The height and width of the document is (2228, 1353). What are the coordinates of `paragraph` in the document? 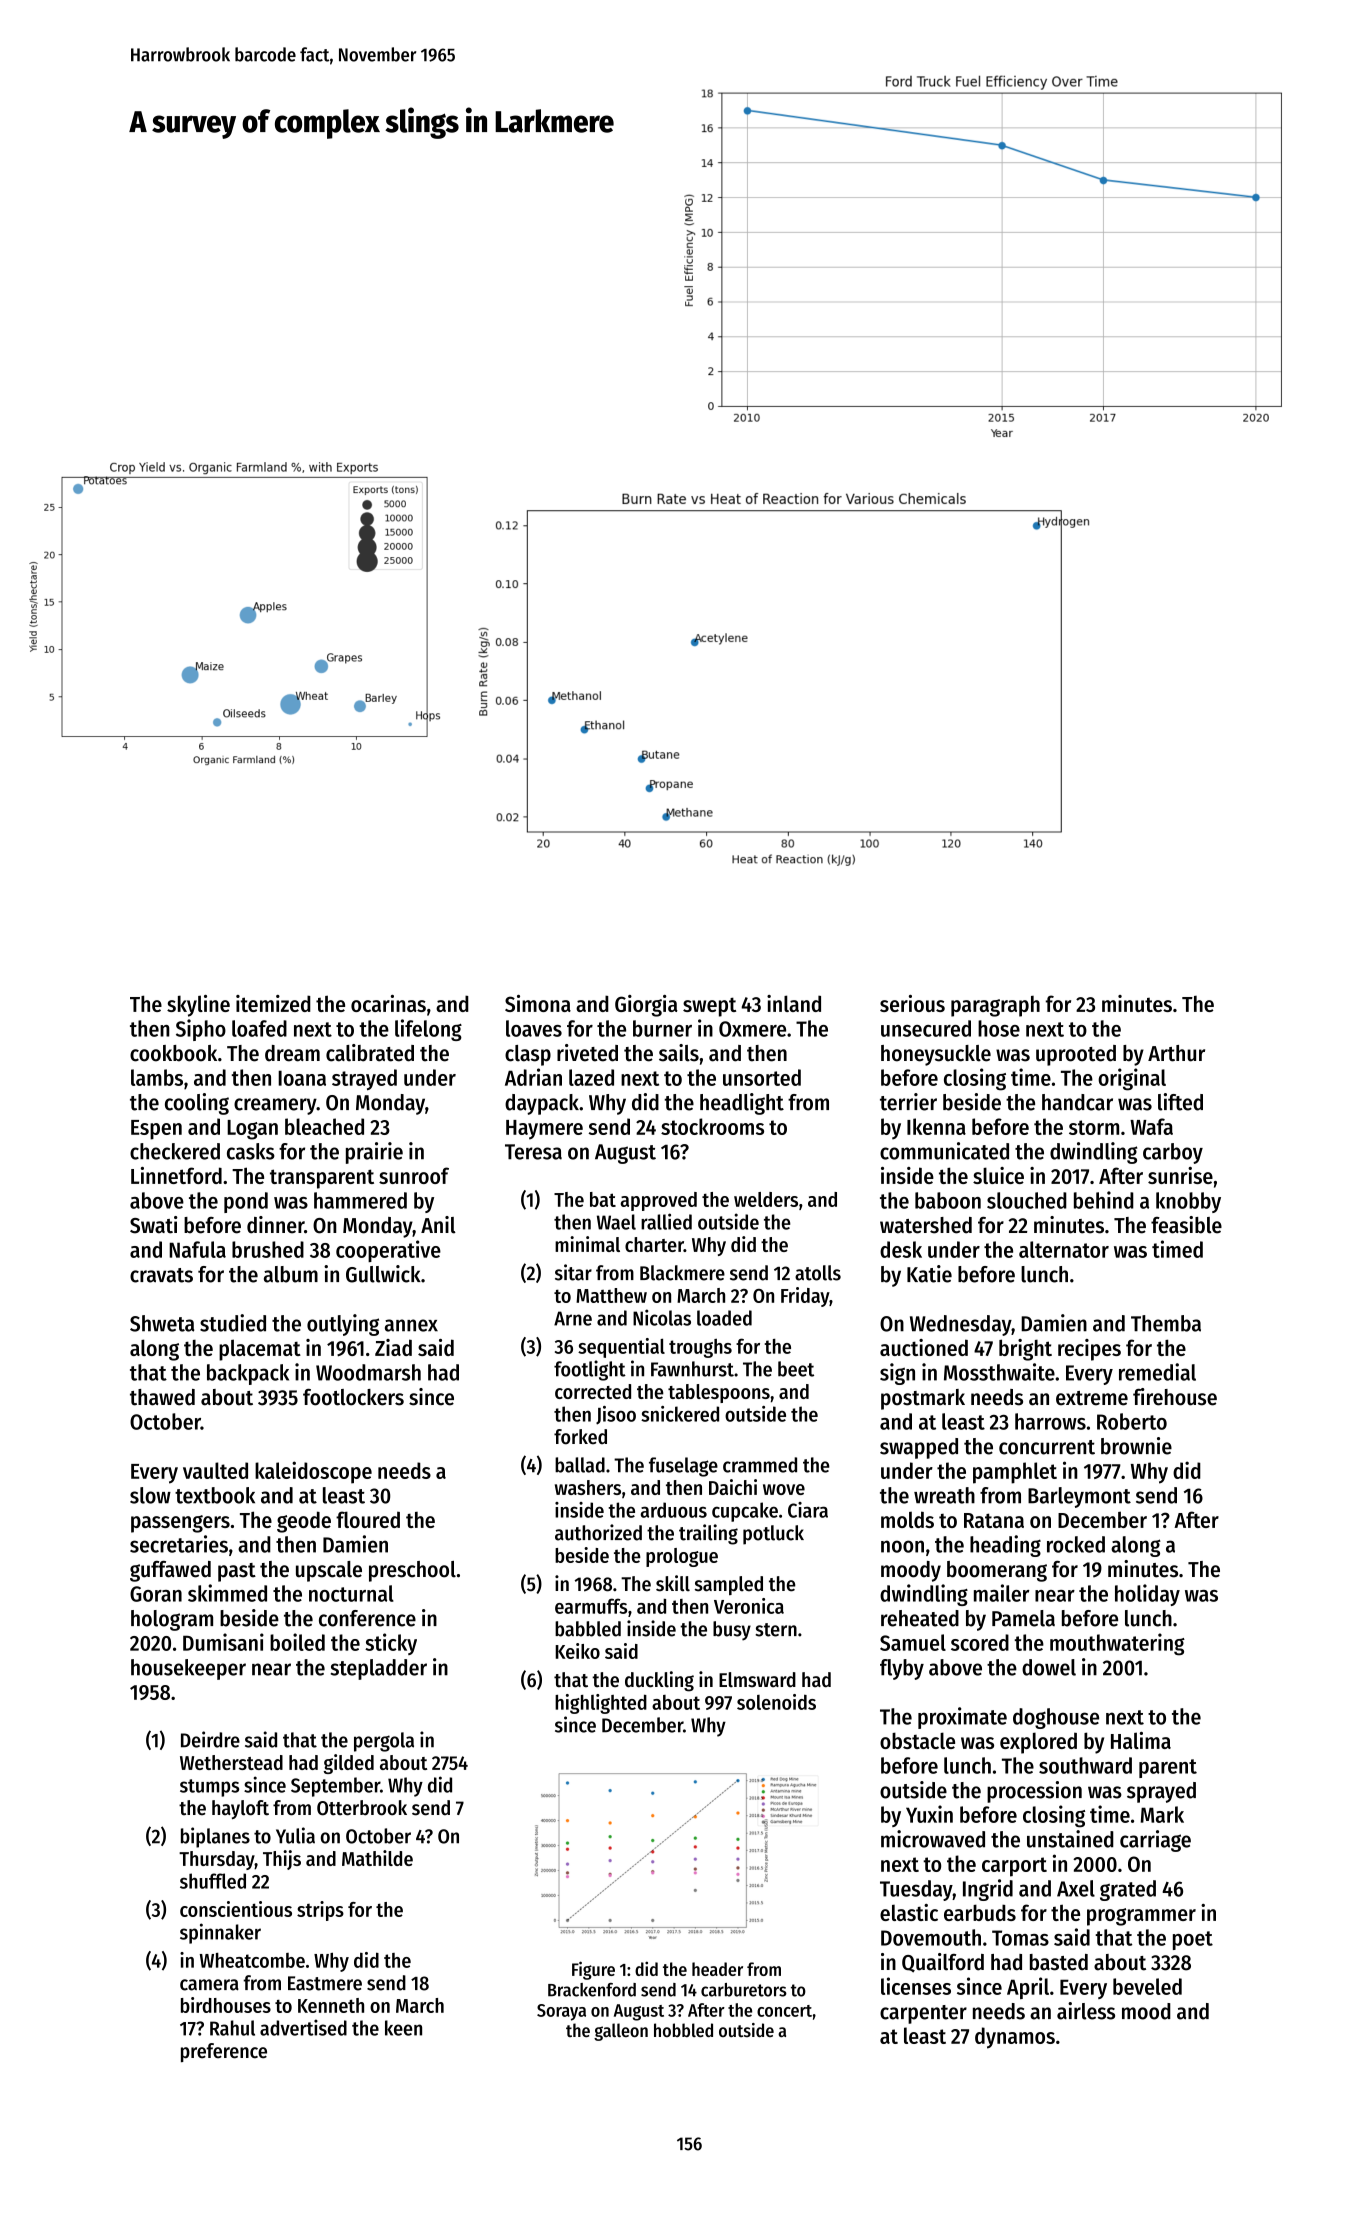 It's located at (995, 1006).
